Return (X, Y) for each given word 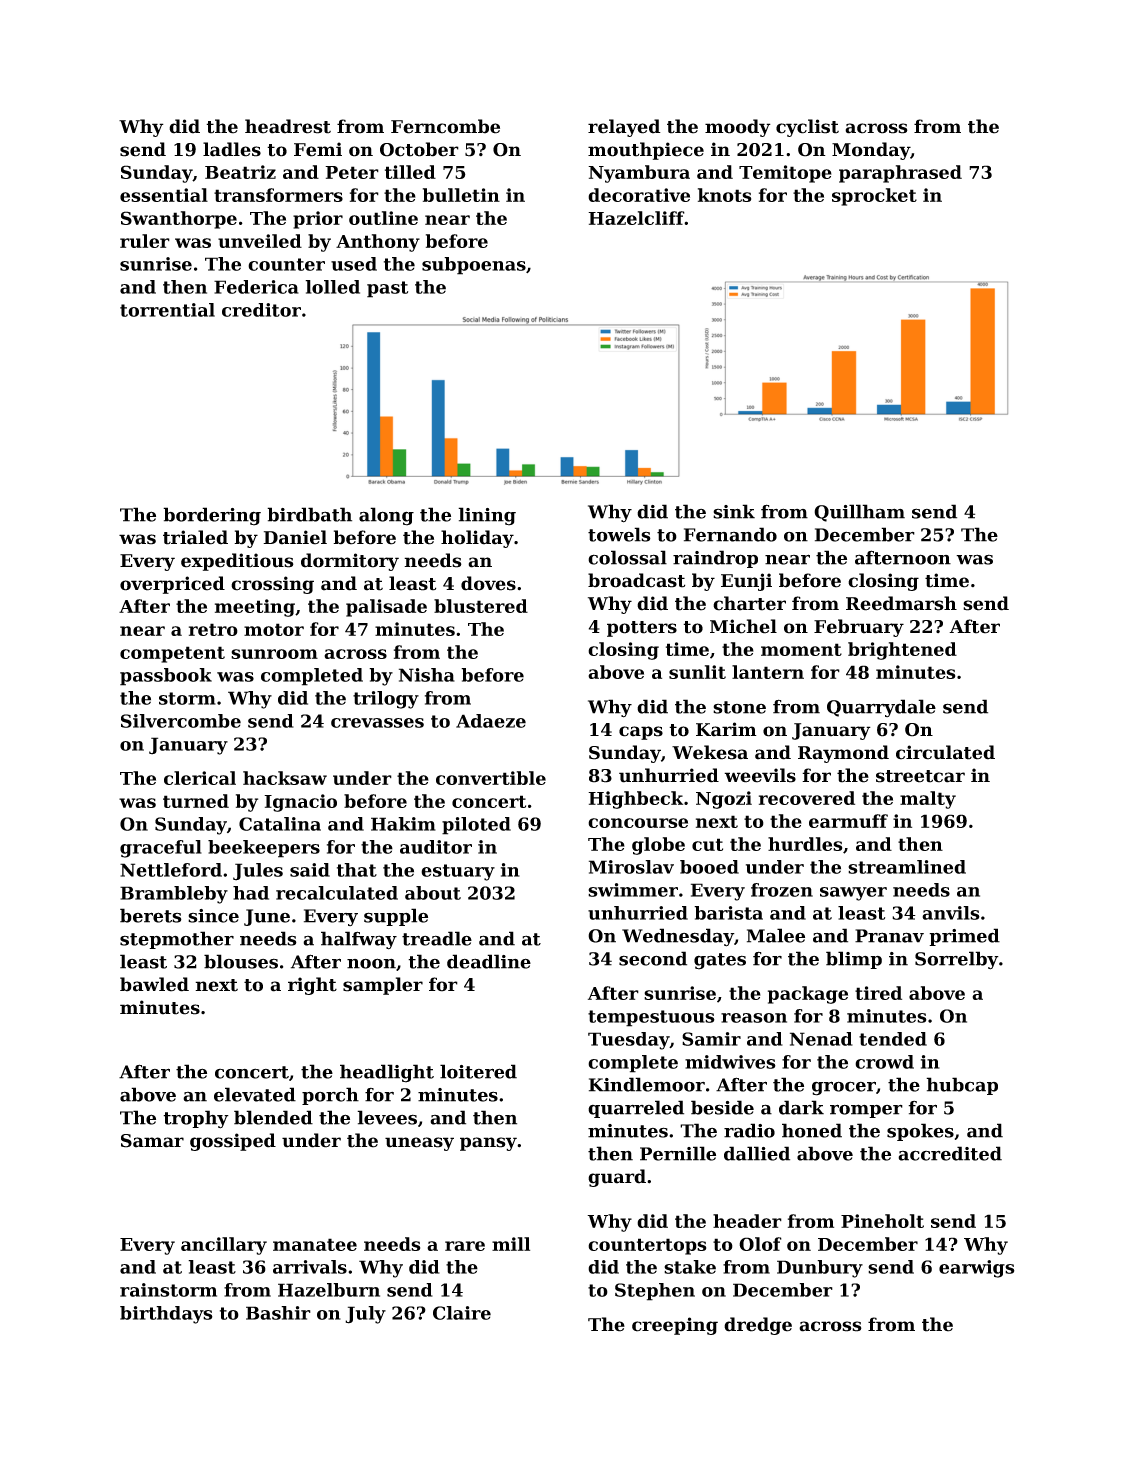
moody (738, 128)
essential (164, 195)
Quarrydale (881, 708)
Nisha (427, 675)
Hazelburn (329, 1290)
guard (617, 1178)
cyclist (807, 128)
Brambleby (174, 895)
